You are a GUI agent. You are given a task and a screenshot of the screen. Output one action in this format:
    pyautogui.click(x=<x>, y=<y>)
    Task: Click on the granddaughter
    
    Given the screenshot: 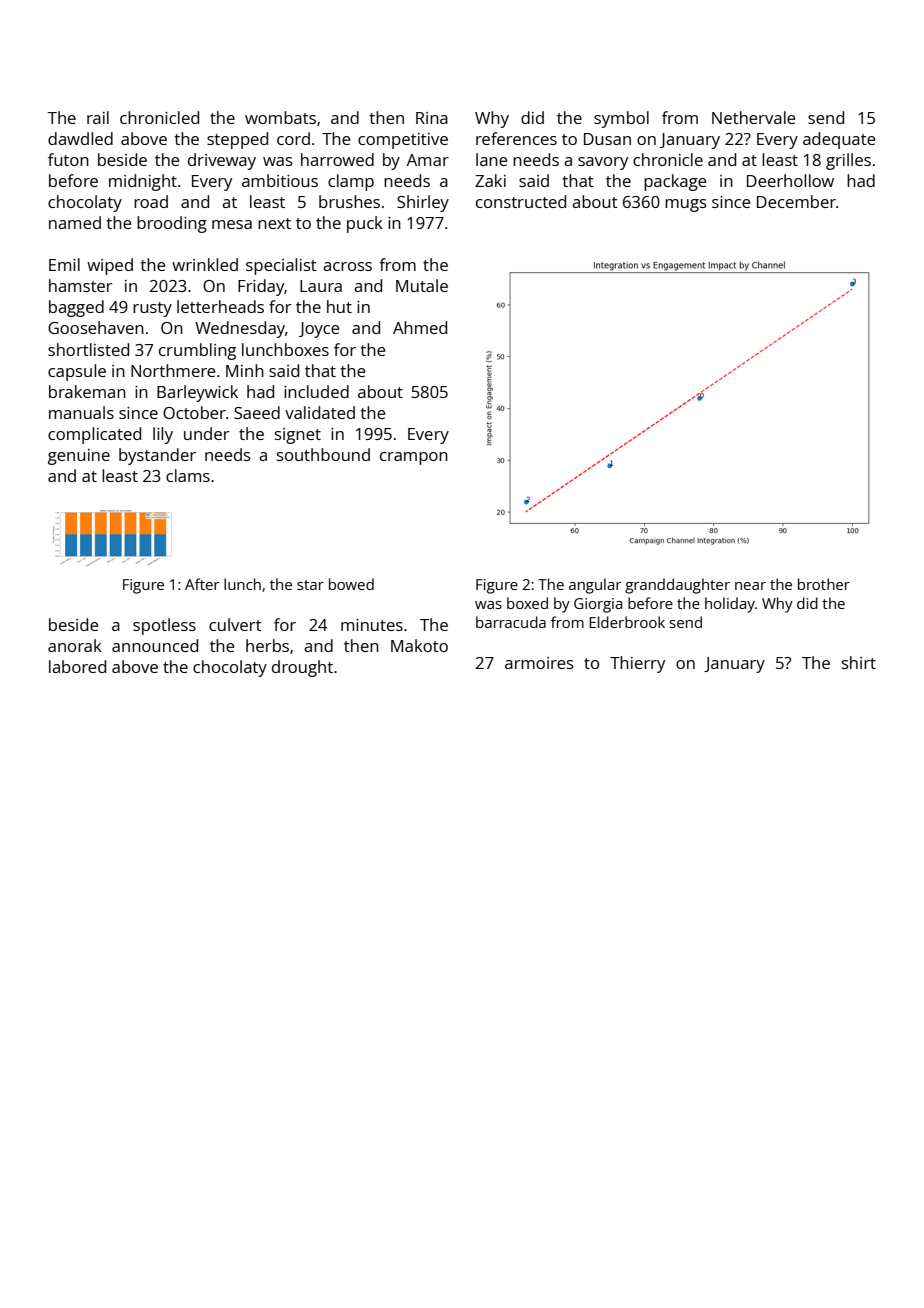 What is the action you would take?
    pyautogui.click(x=677, y=586)
